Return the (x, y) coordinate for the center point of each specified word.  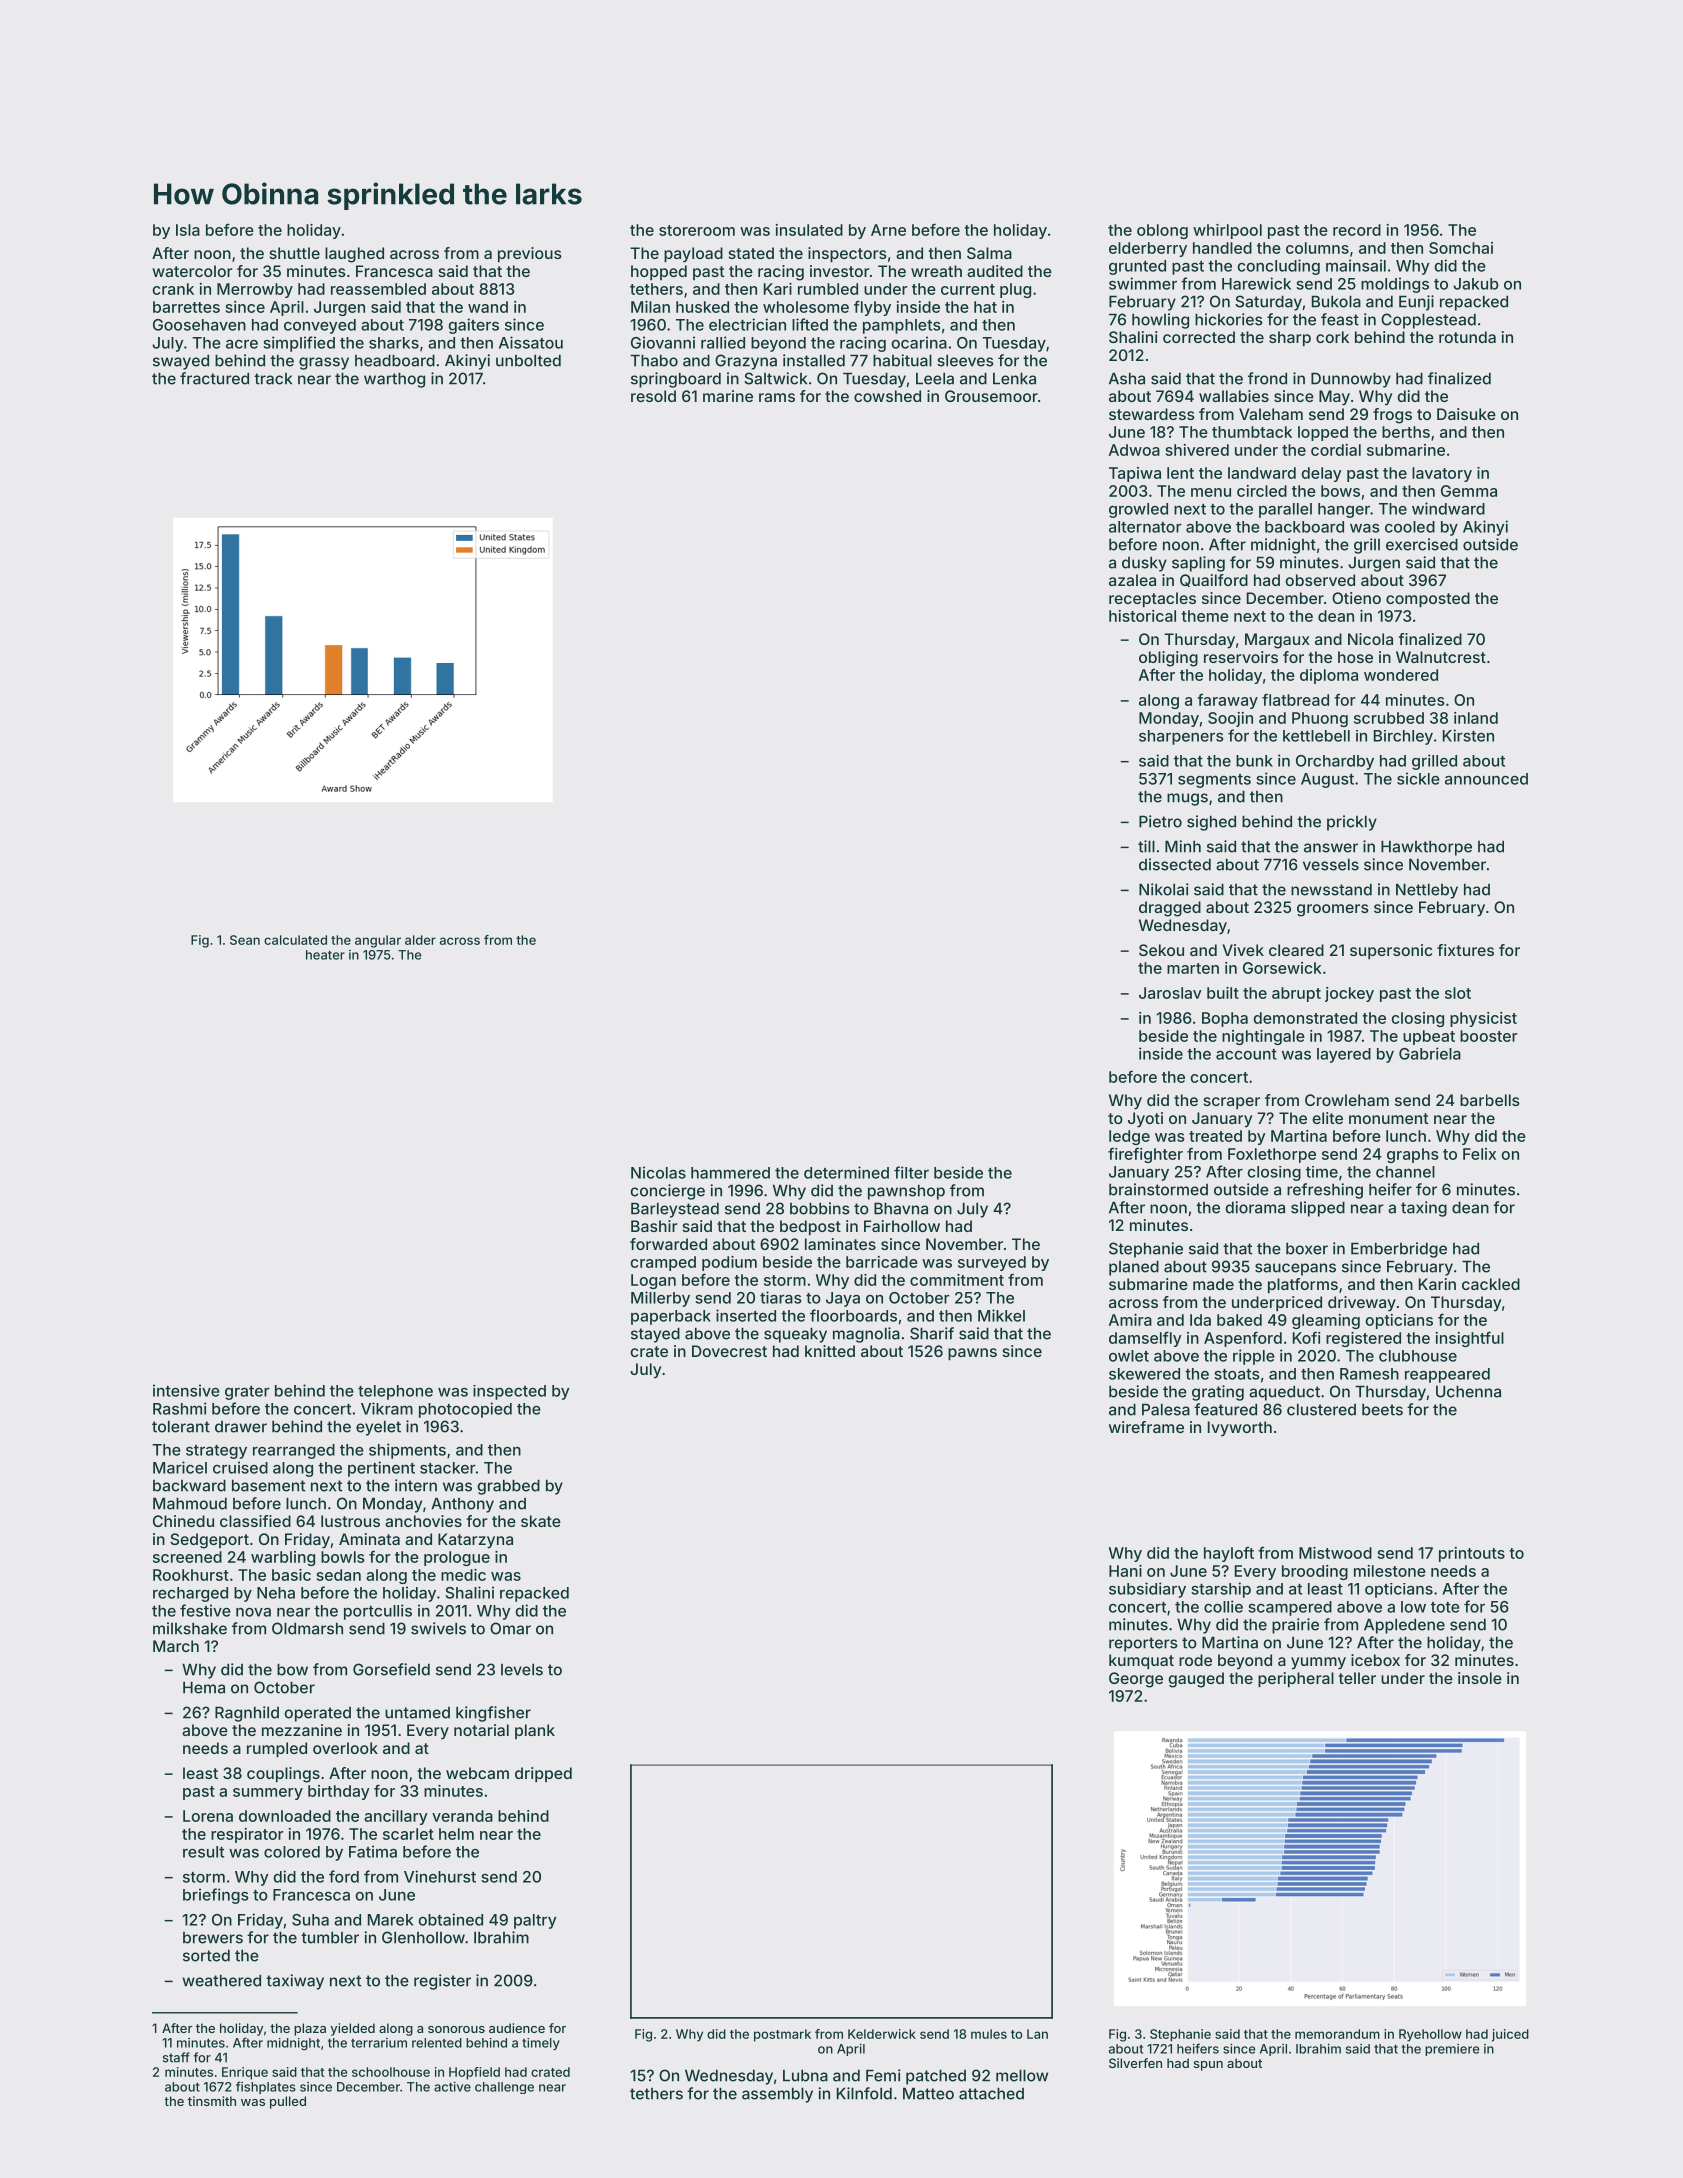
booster (1489, 1036)
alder (420, 940)
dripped (543, 1774)
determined (846, 1172)
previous (530, 254)
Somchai (1461, 248)
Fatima (373, 1851)
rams (777, 397)
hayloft (1229, 1554)
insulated (809, 230)
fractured (214, 378)
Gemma (1469, 491)
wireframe (1146, 1427)
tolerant (181, 1426)
